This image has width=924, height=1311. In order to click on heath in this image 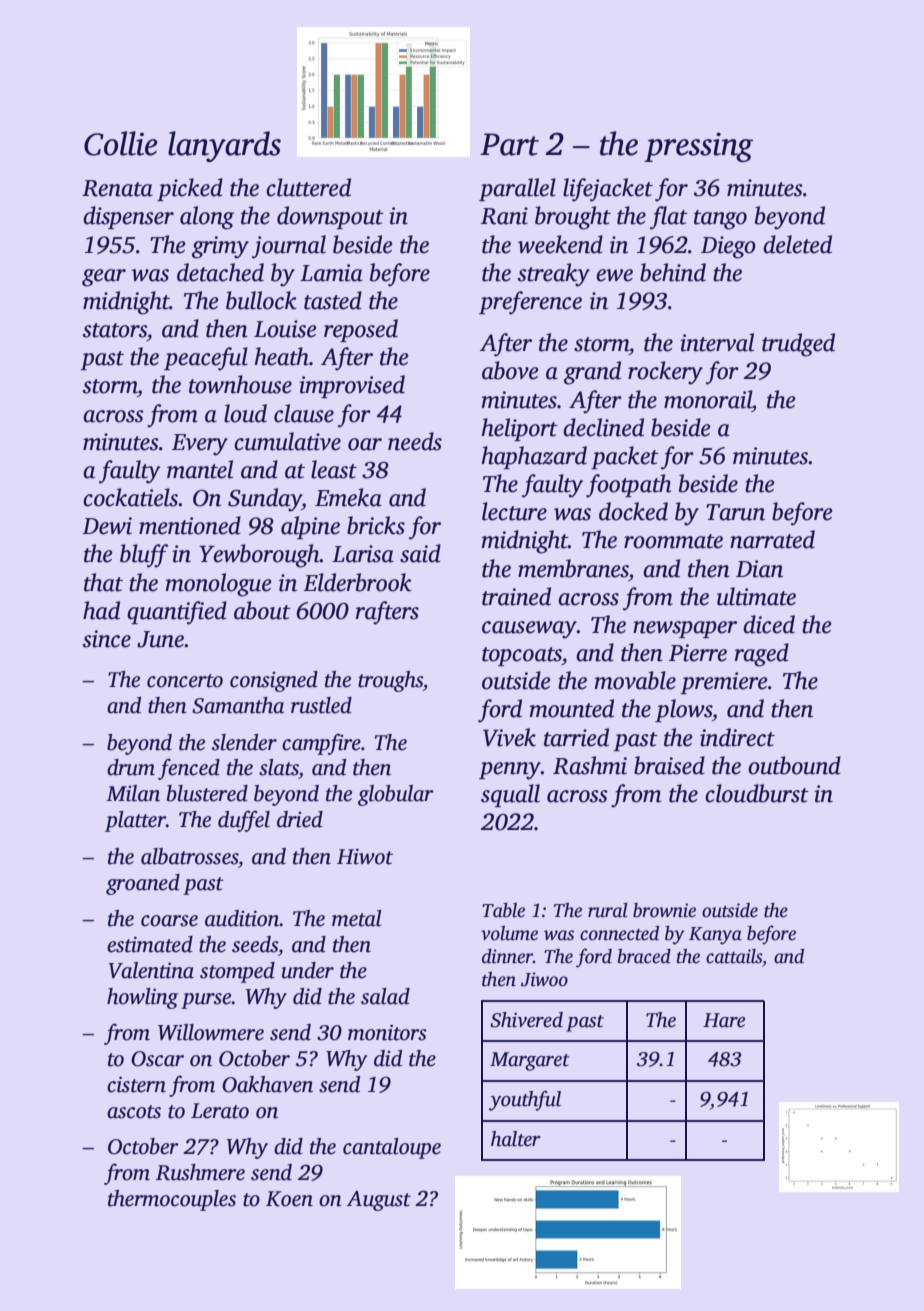, I will do `click(282, 356)`.
